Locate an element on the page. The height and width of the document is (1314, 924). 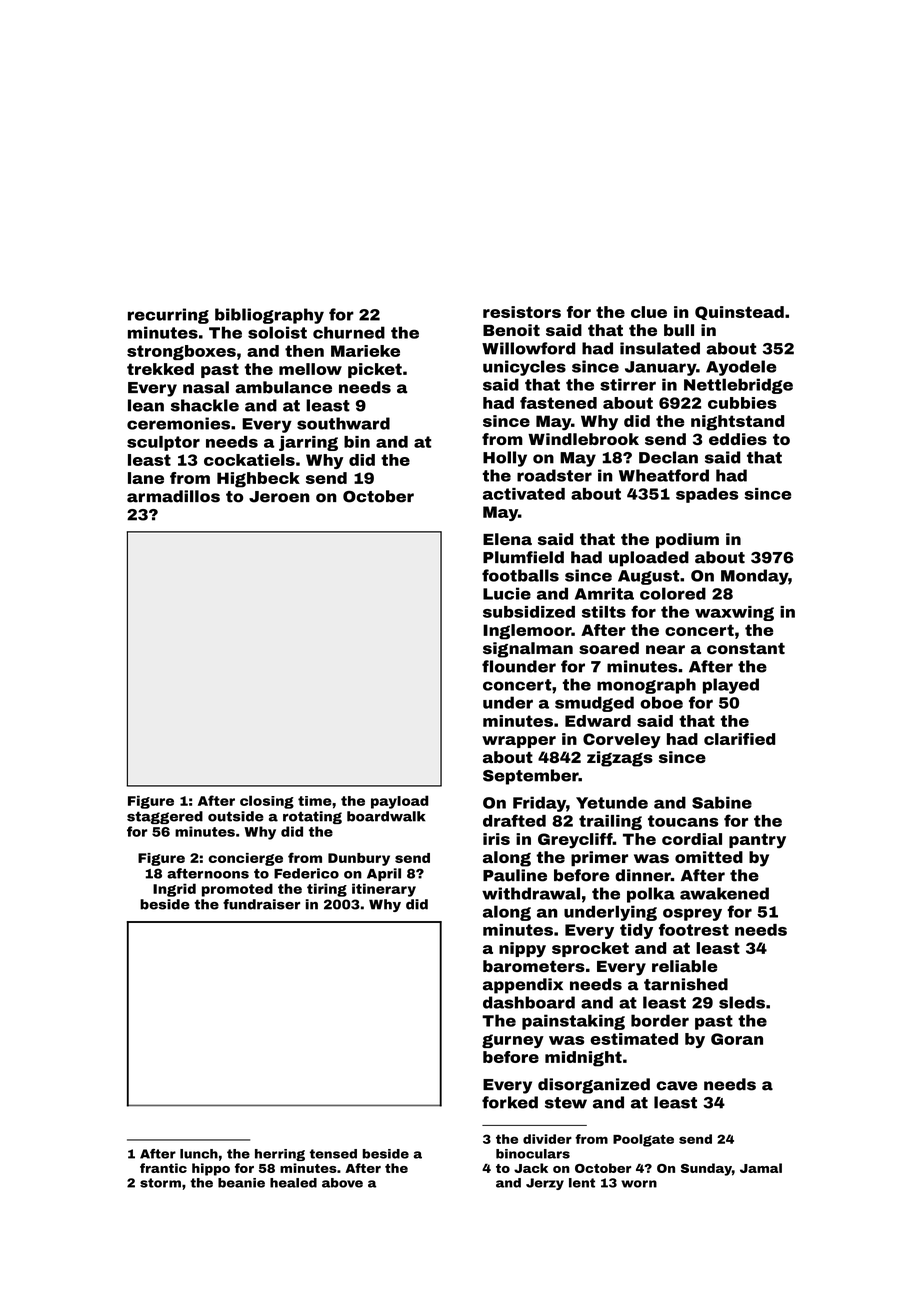
stirrer is located at coordinates (628, 384).
